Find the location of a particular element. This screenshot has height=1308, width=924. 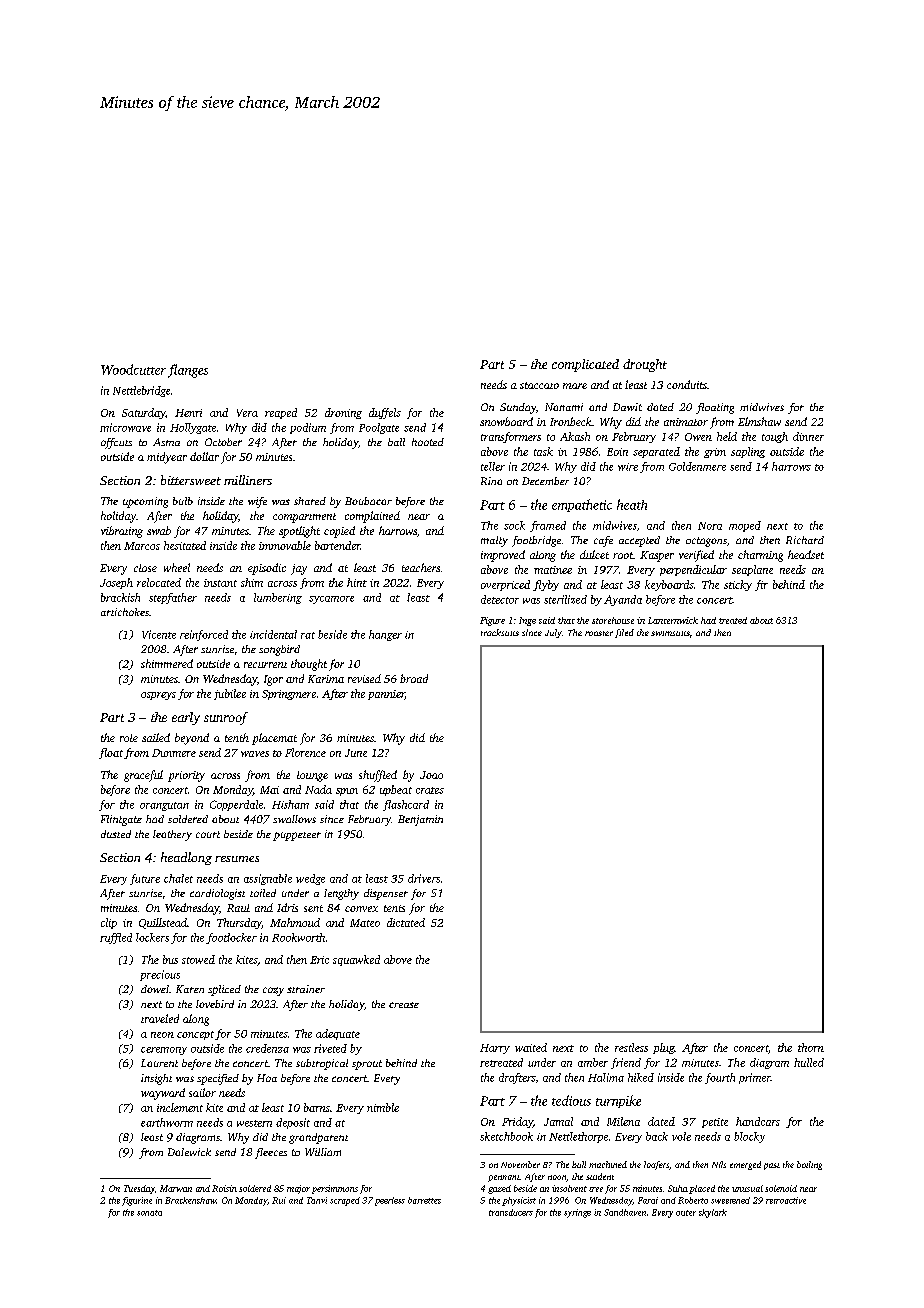

sonata is located at coordinates (149, 1213).
